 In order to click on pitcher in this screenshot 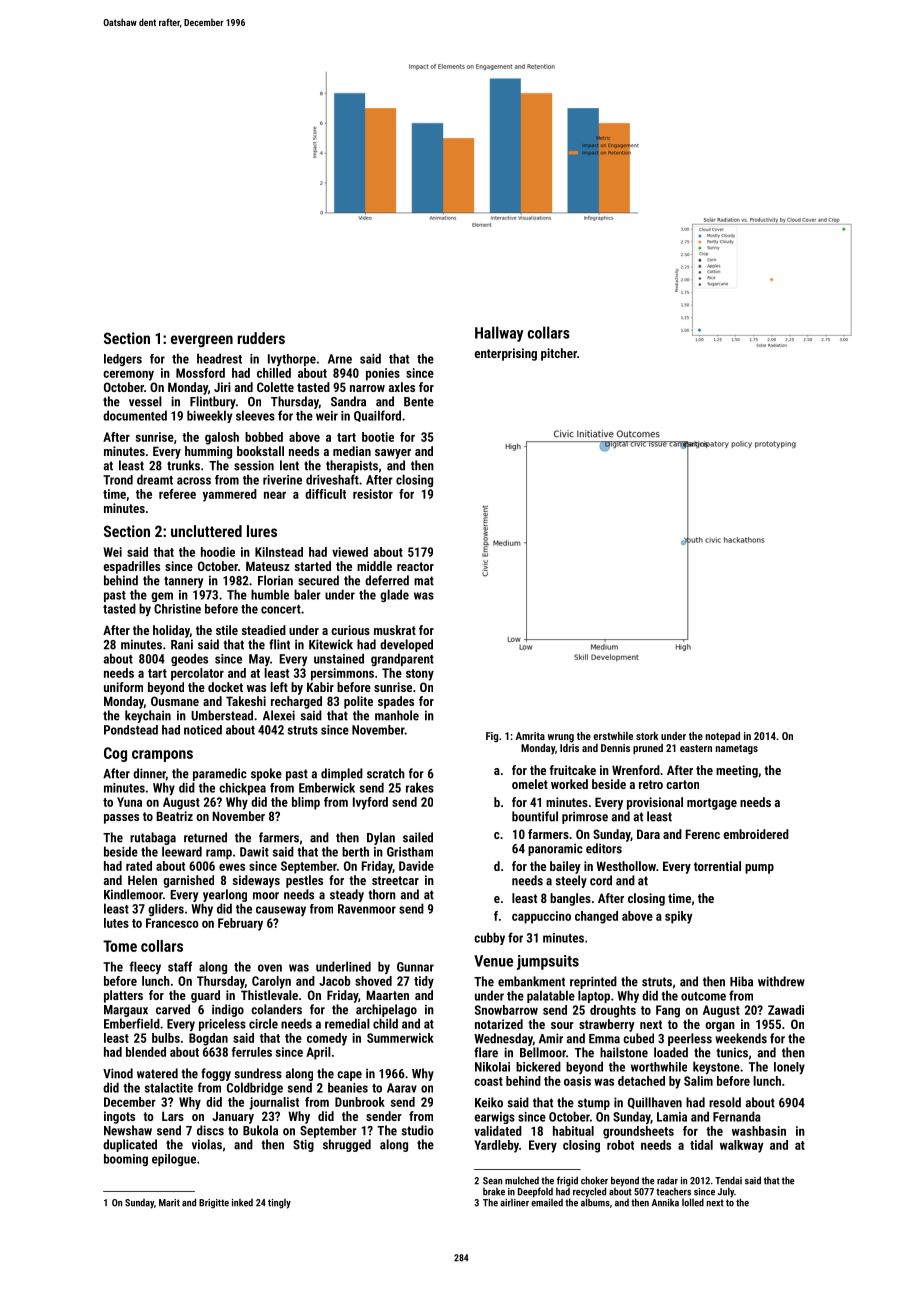, I will do `click(559, 354)`.
